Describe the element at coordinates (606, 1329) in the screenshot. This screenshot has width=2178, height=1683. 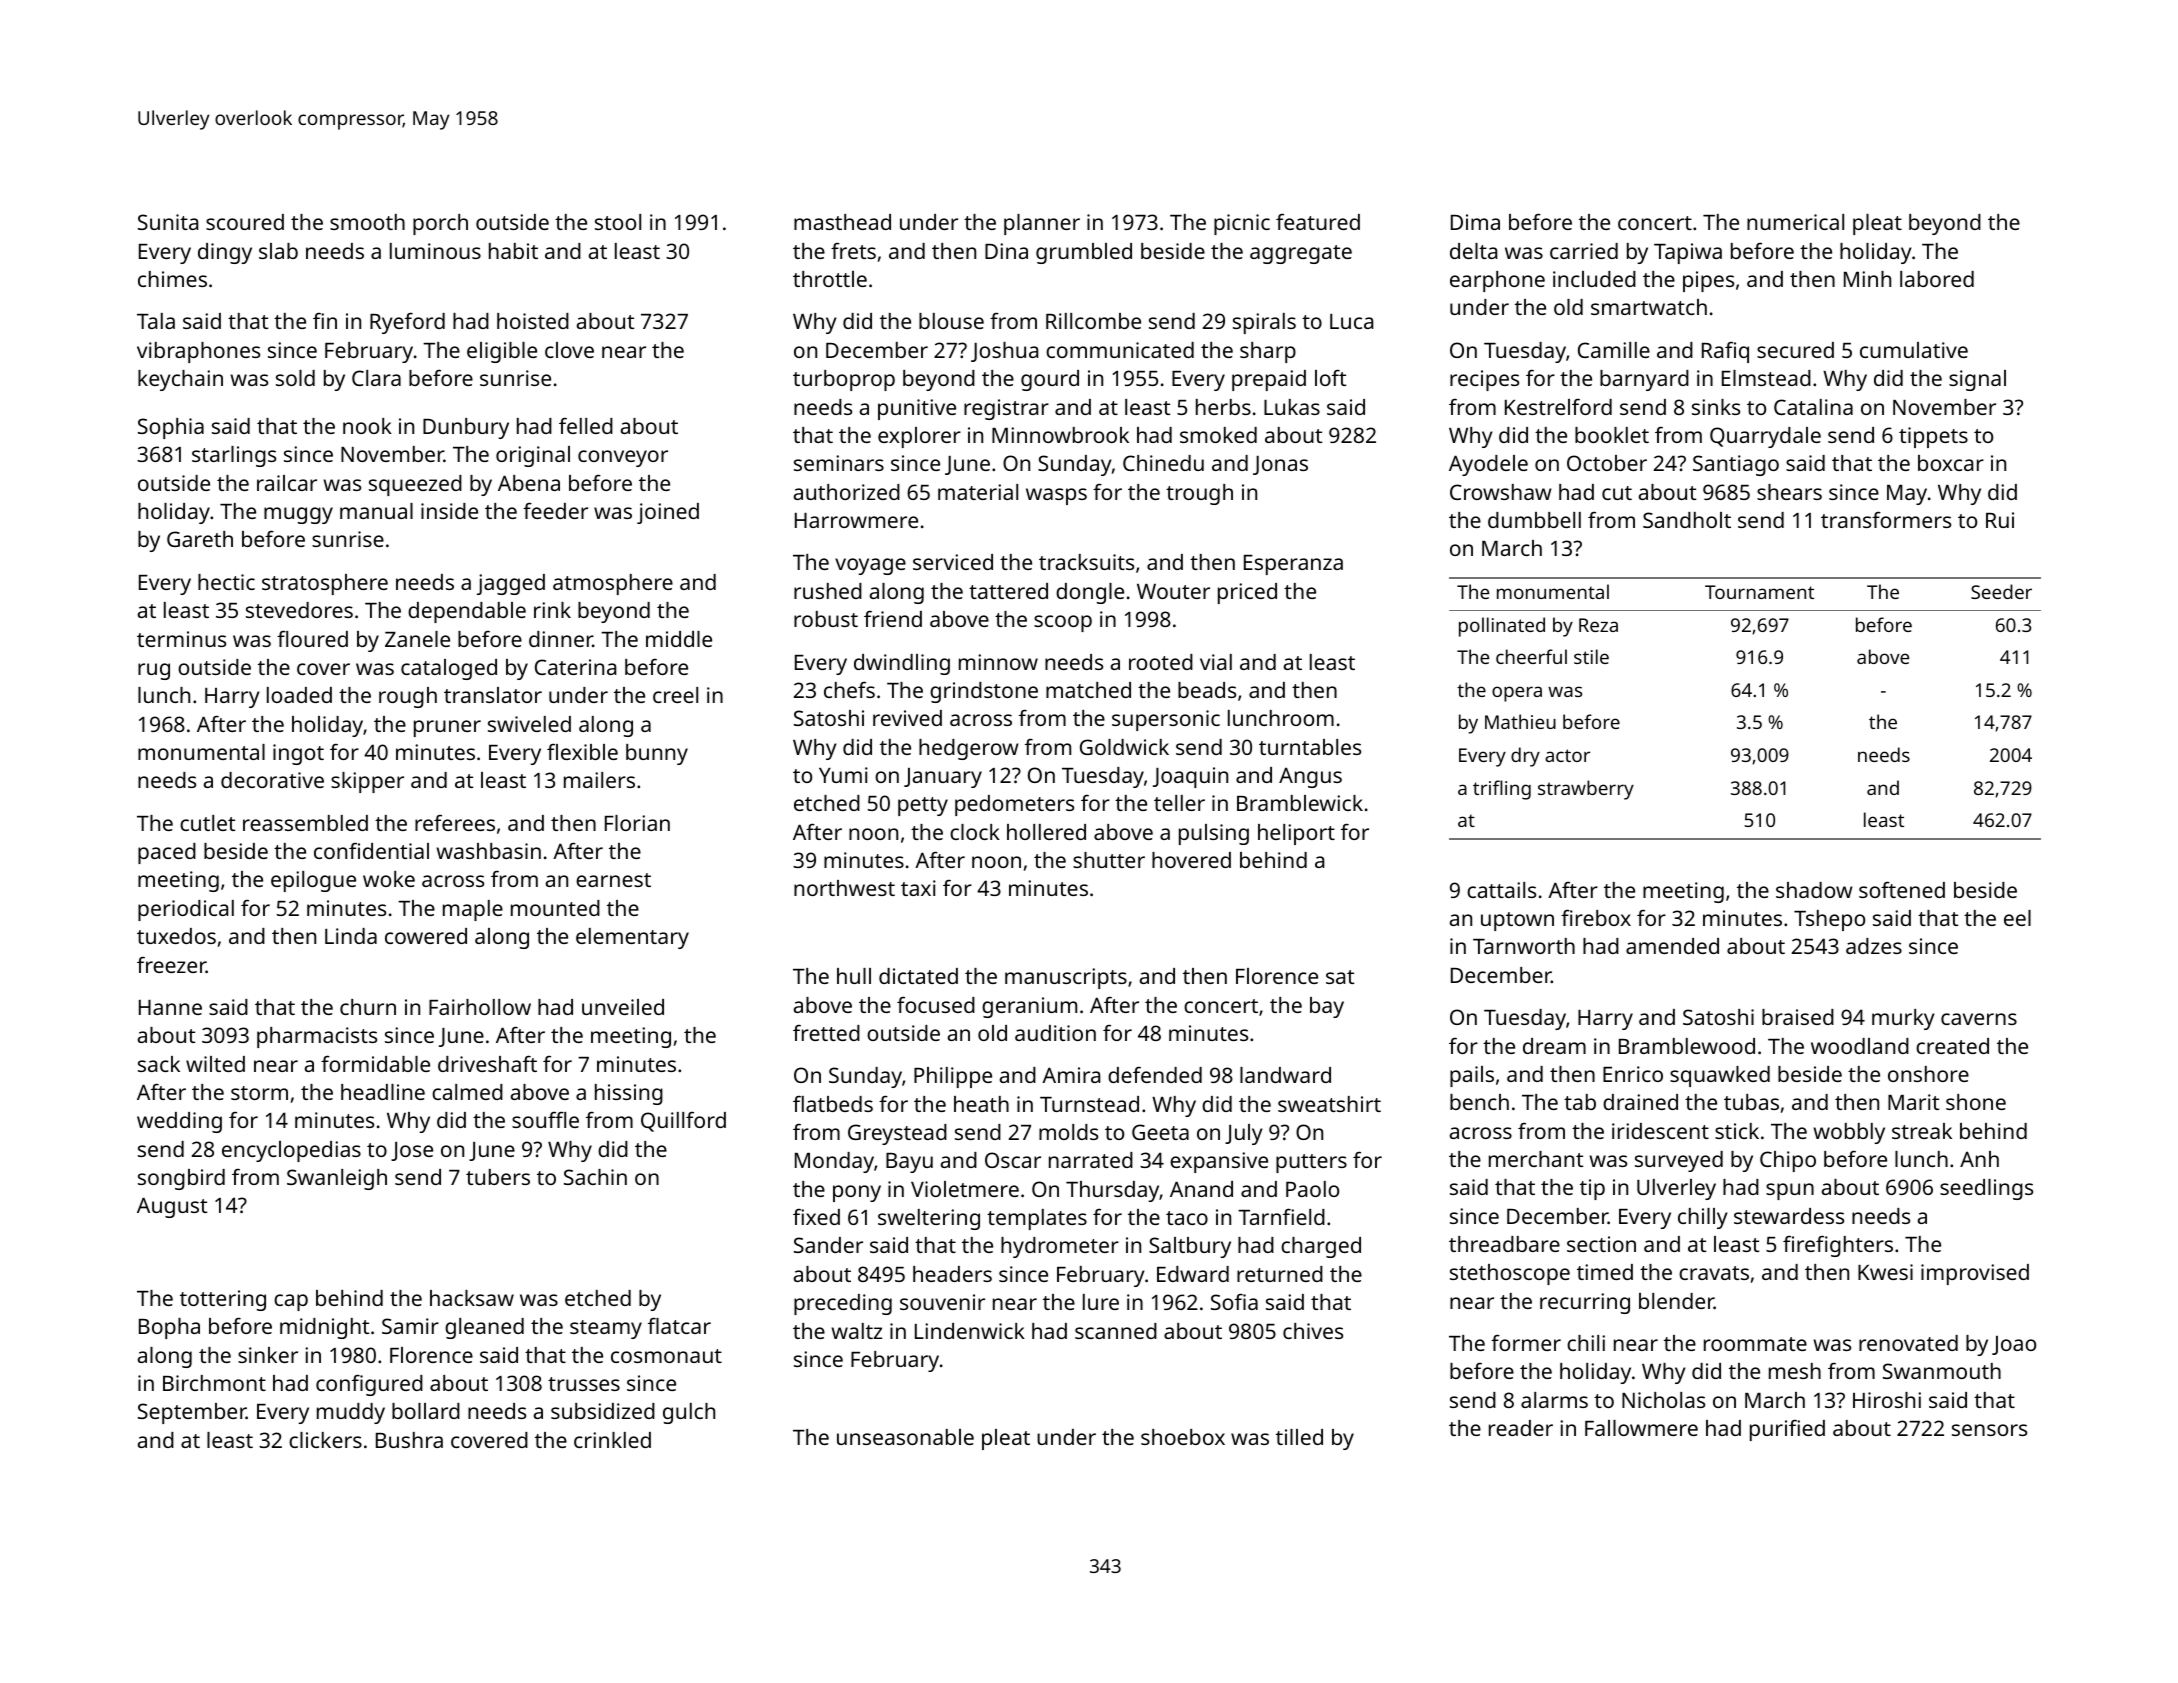
I see `steamy` at that location.
